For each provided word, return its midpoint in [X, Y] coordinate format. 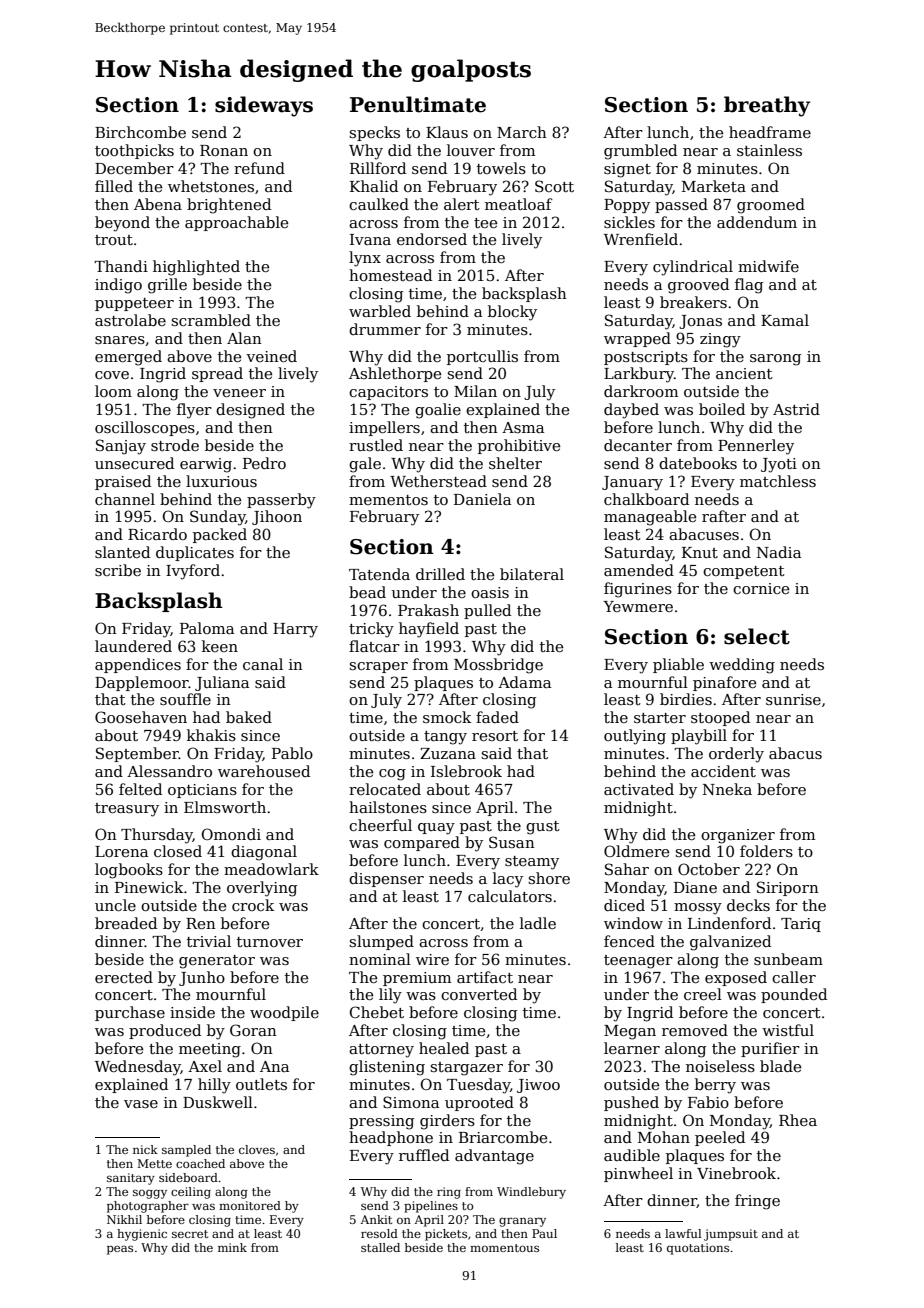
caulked [379, 204]
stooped [720, 718]
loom [113, 391]
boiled [722, 409]
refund [259, 168]
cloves [257, 1149]
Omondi [231, 834]
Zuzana [448, 753]
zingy [720, 340]
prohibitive [519, 446]
